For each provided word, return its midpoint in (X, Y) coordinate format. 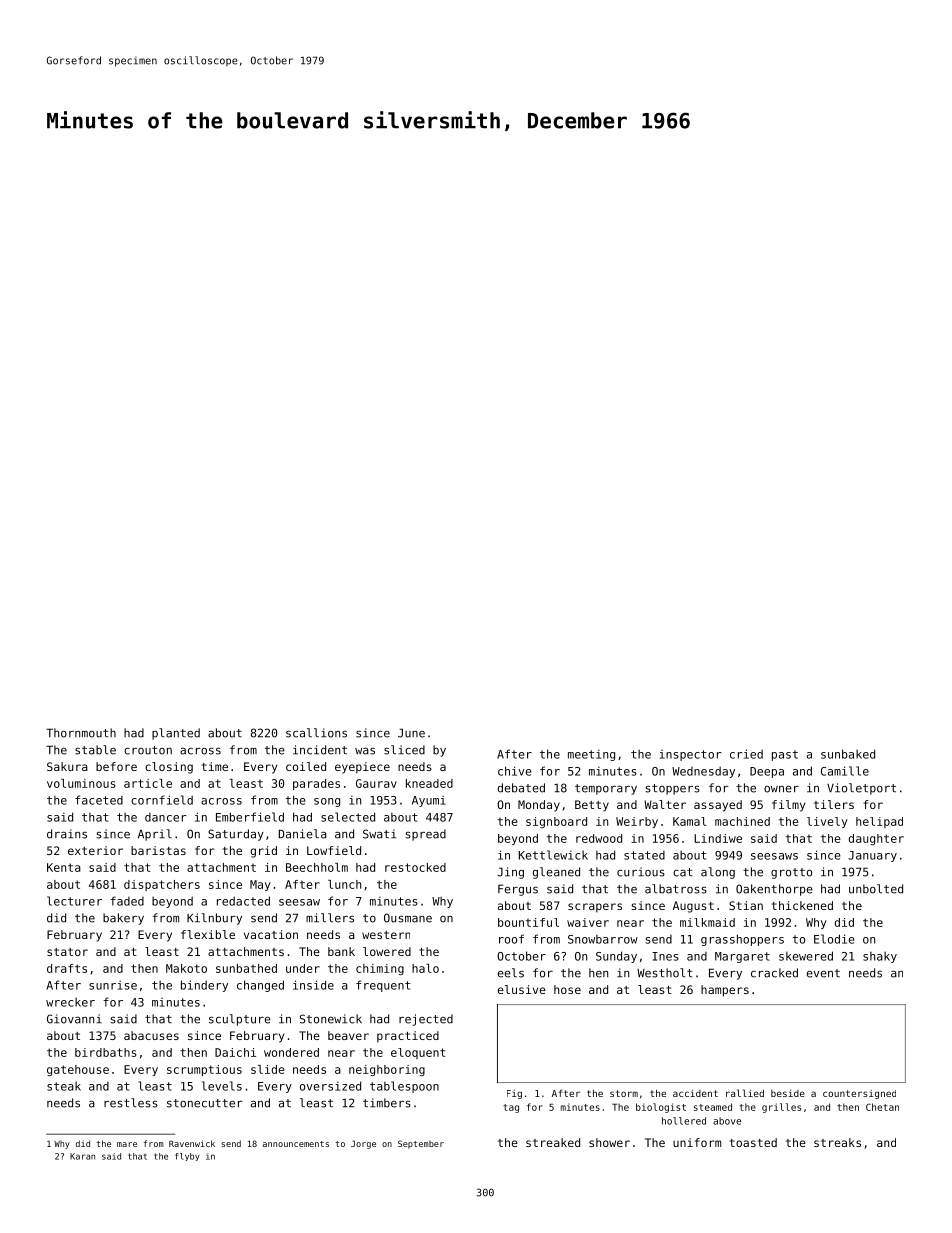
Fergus (518, 890)
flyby (187, 1157)
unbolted (876, 889)
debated (521, 788)
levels (222, 1086)
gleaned (556, 873)
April (155, 835)
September (421, 1144)
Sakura (67, 766)
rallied (745, 1093)
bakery (123, 919)
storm (624, 1093)
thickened (802, 905)
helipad (879, 822)
